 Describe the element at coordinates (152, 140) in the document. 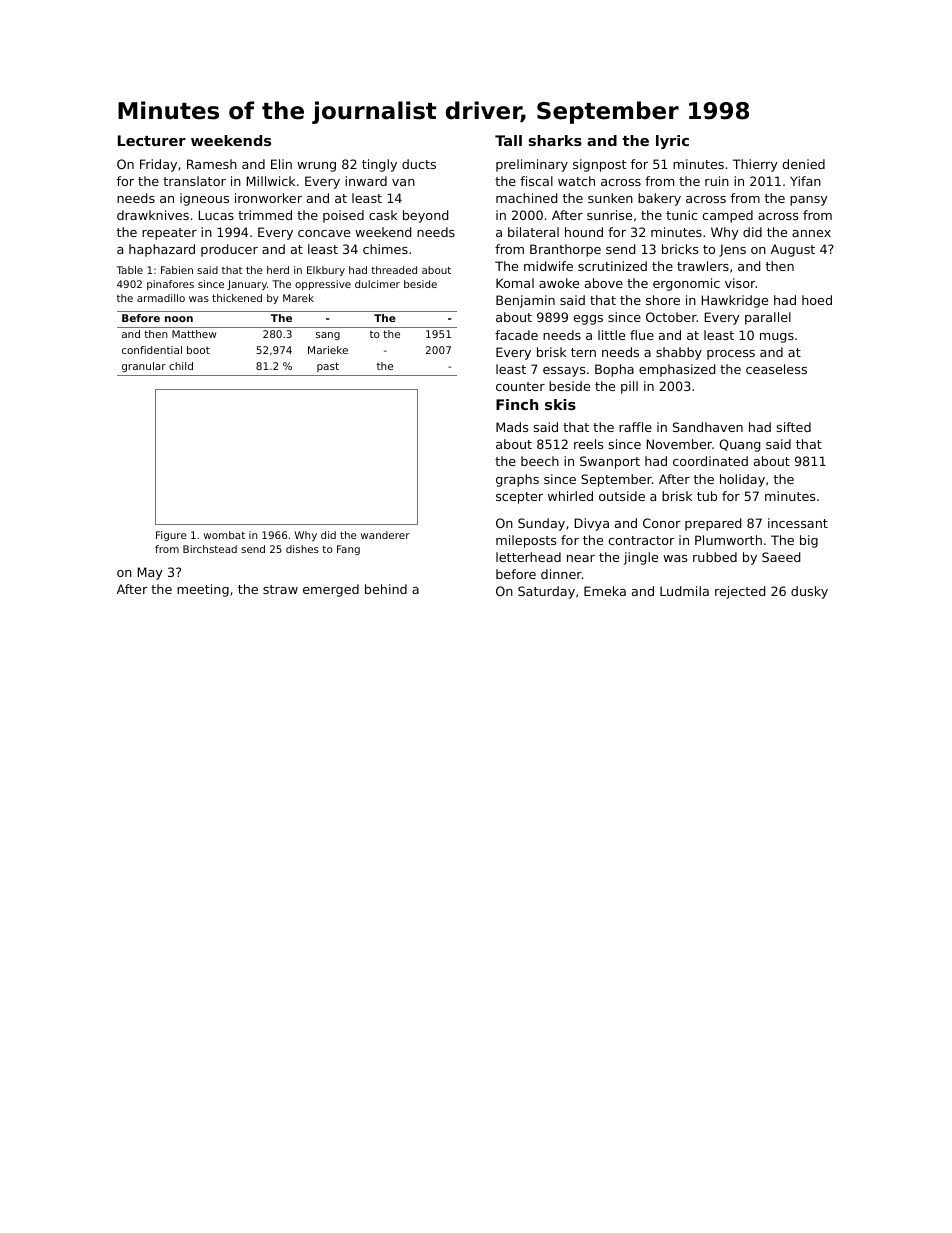

I see `Lecturer` at that location.
